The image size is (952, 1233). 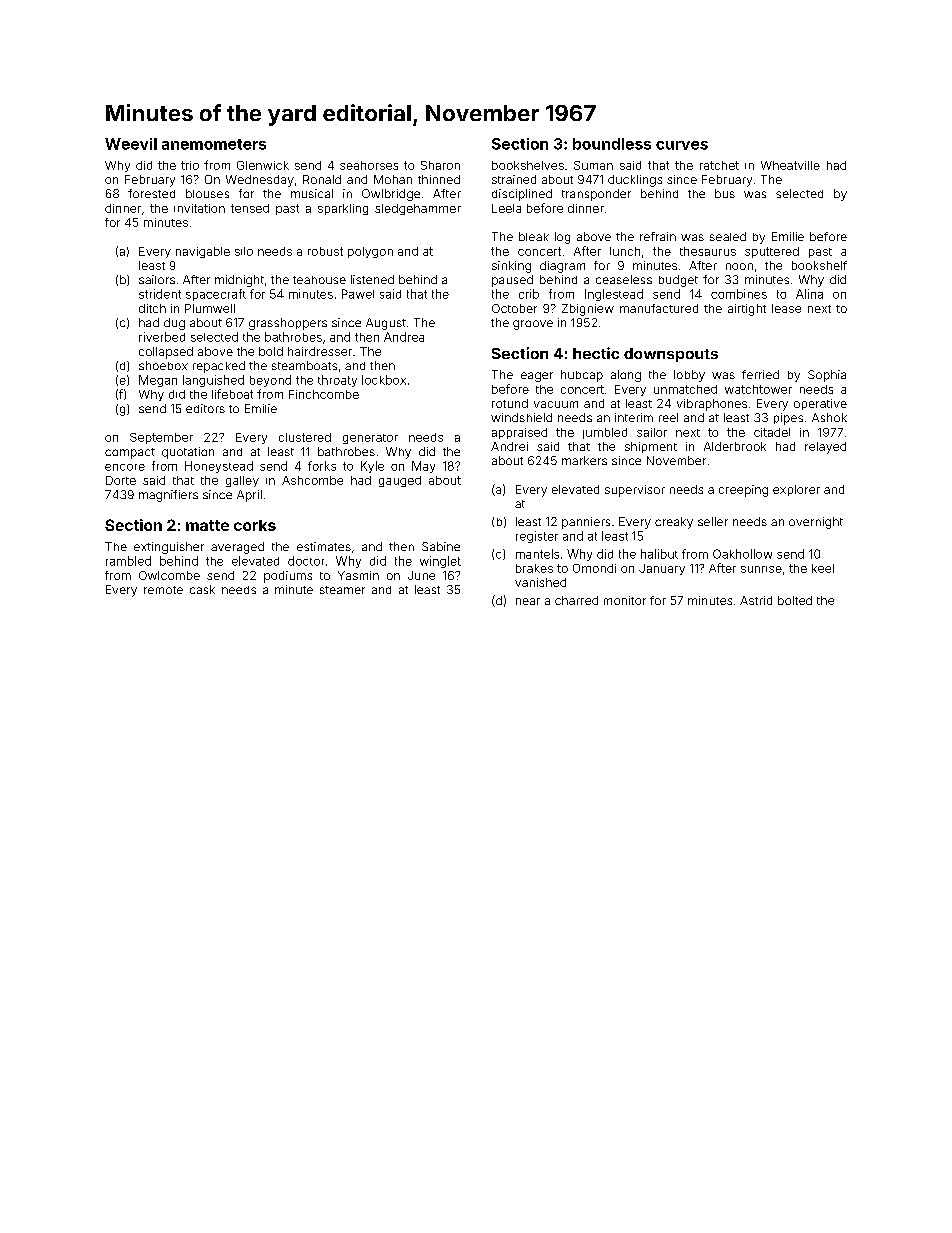 What do you see at coordinates (825, 448) in the image?
I see `relayed` at bounding box center [825, 448].
